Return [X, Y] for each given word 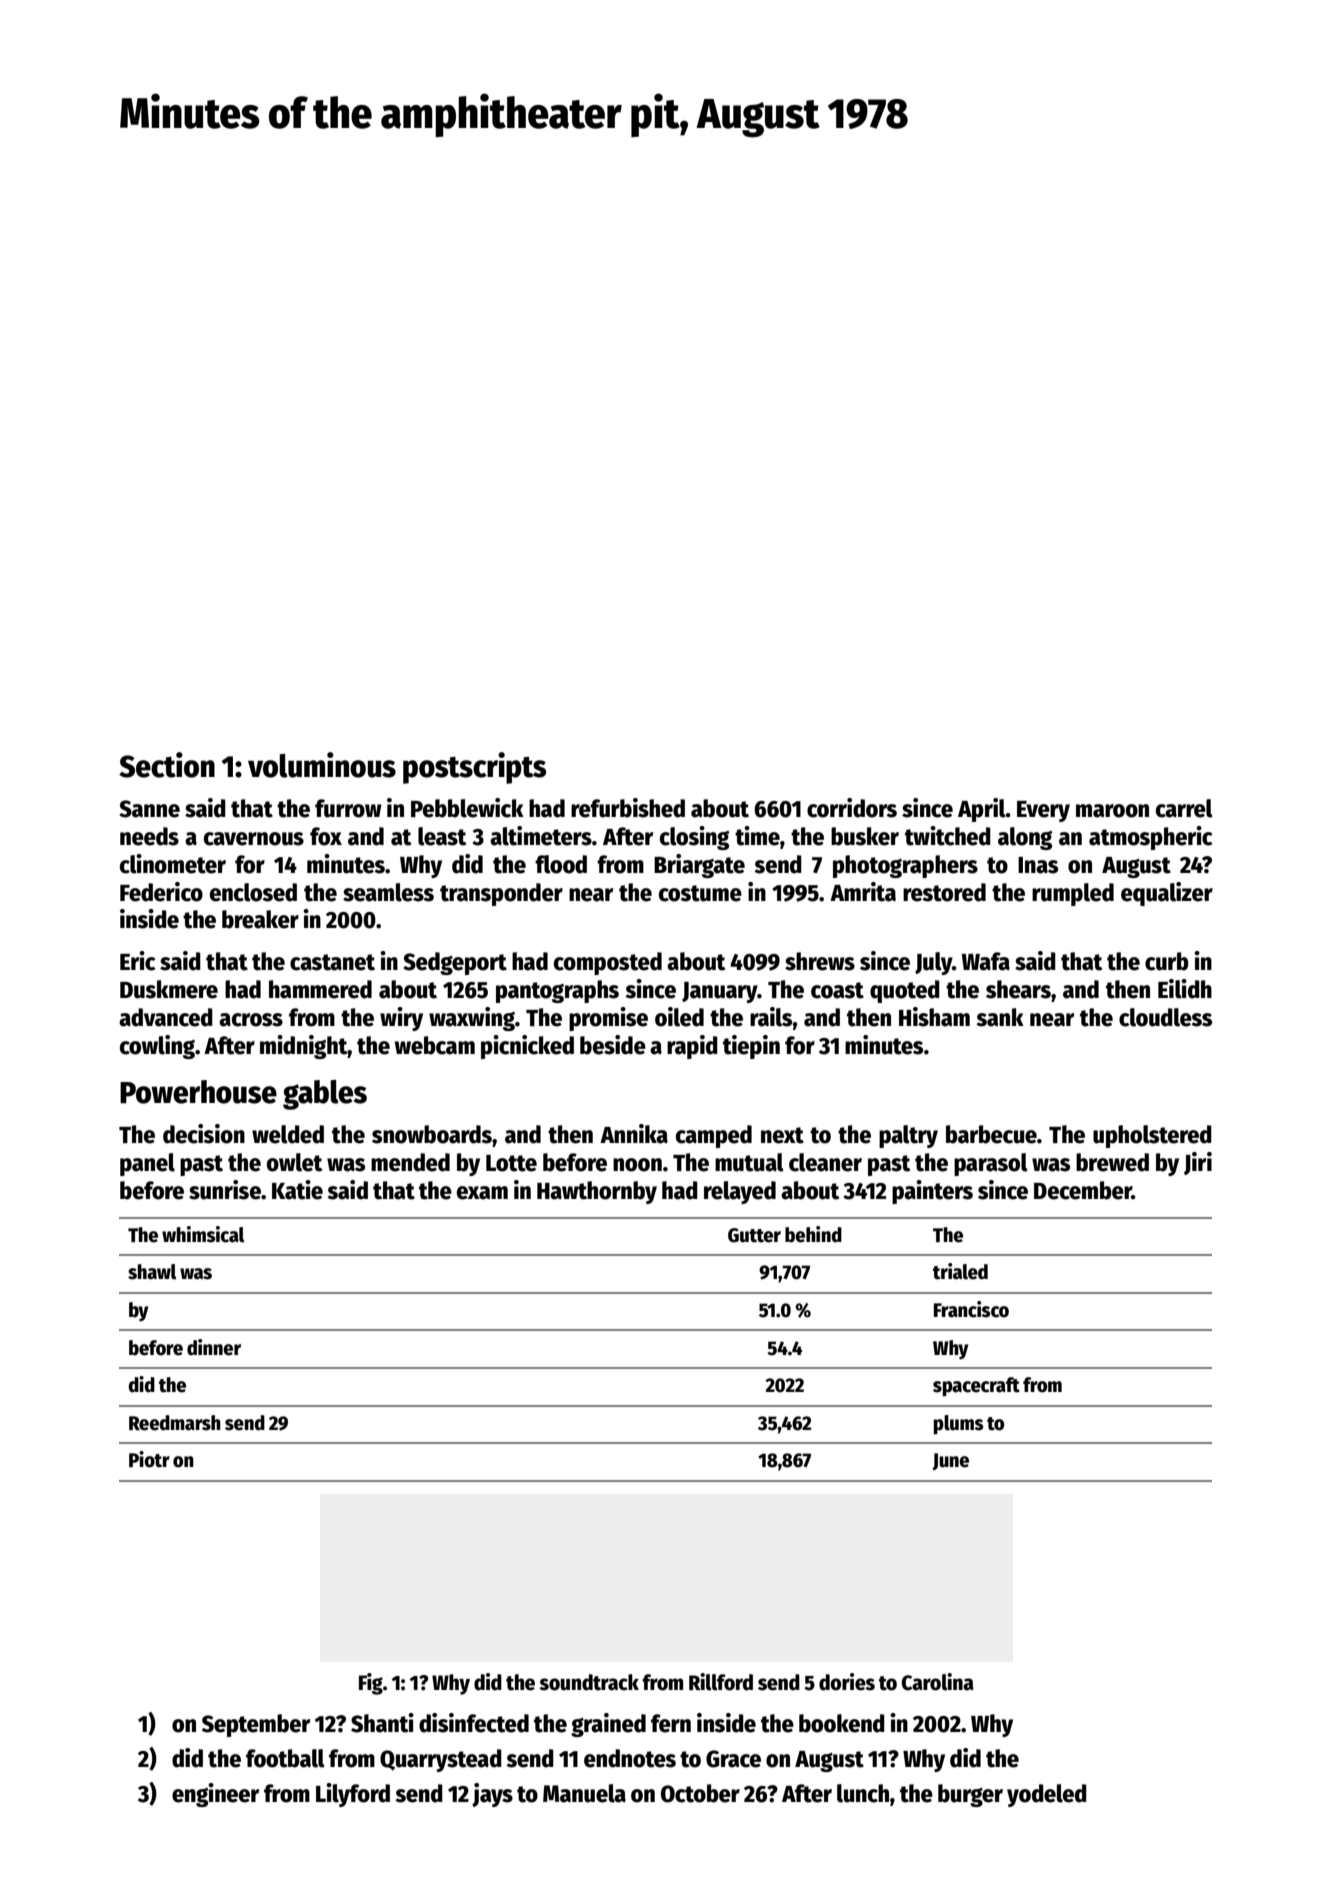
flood [561, 864]
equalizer [1167, 894]
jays [492, 1795]
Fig [371, 1684]
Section [167, 765]
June [950, 1461]
